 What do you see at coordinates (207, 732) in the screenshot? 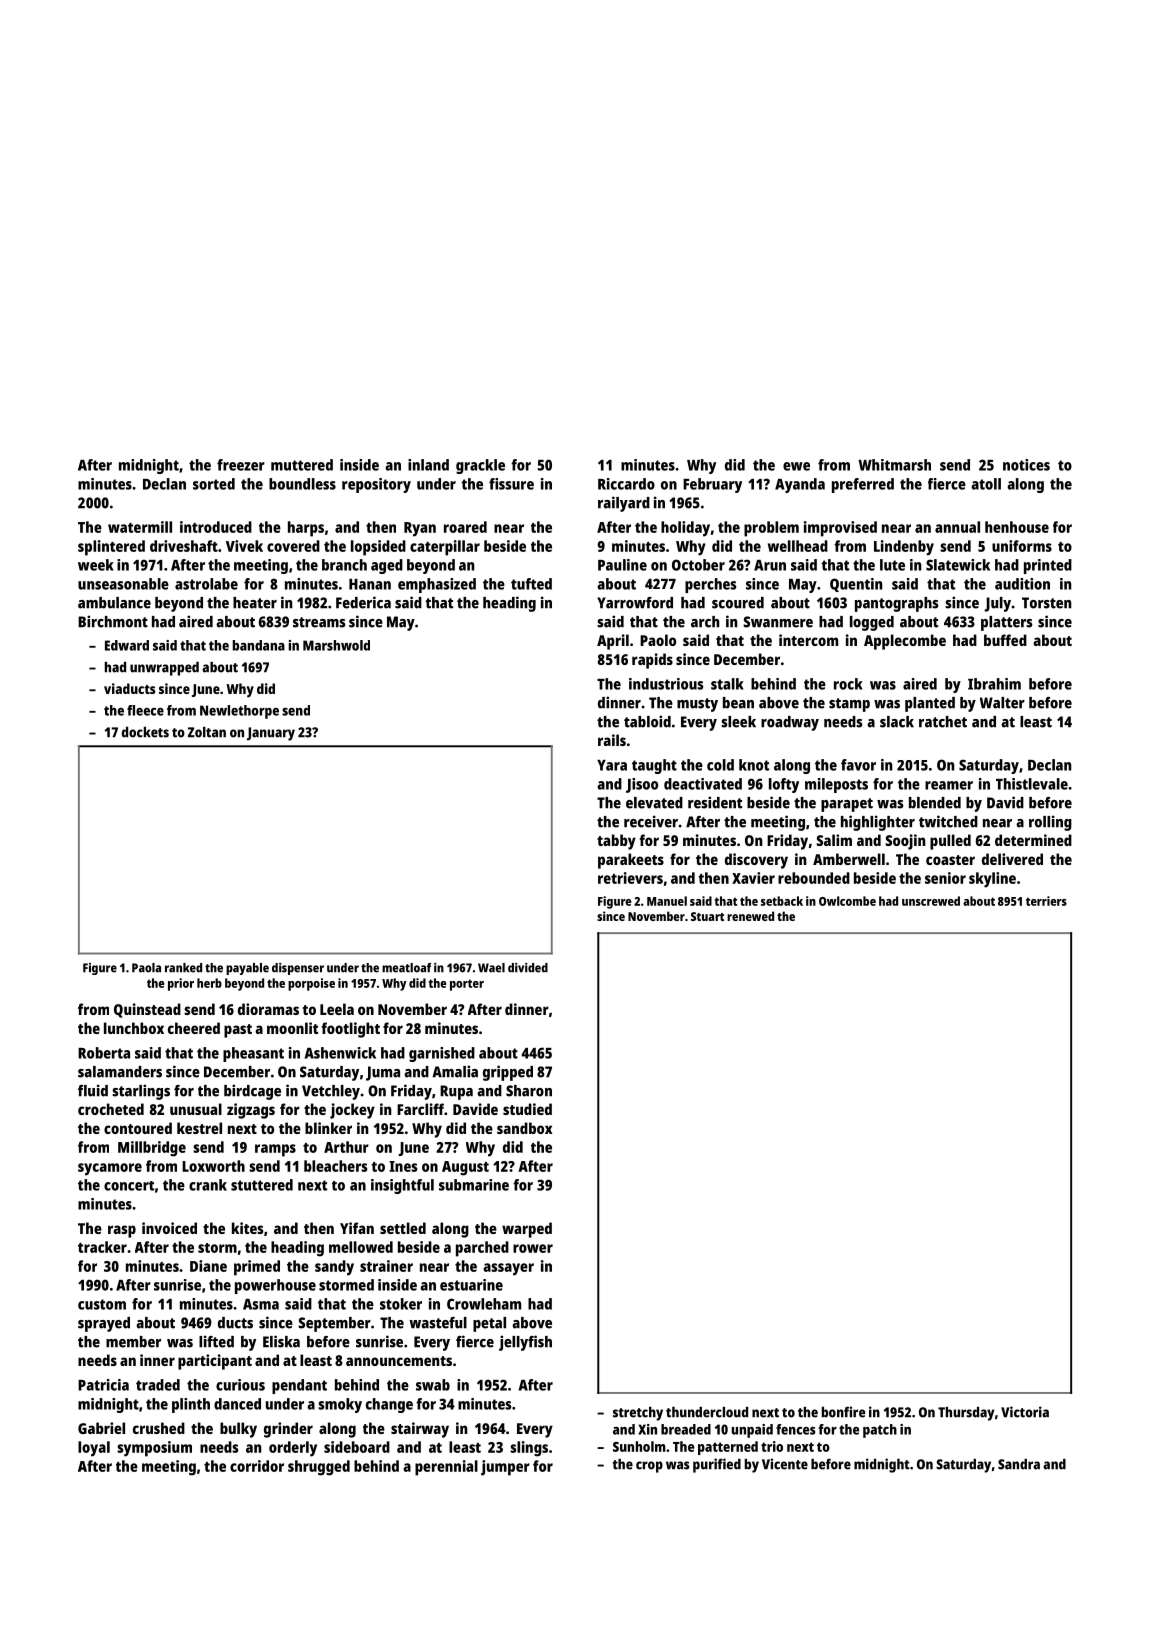
I see `Zoltan` at bounding box center [207, 732].
